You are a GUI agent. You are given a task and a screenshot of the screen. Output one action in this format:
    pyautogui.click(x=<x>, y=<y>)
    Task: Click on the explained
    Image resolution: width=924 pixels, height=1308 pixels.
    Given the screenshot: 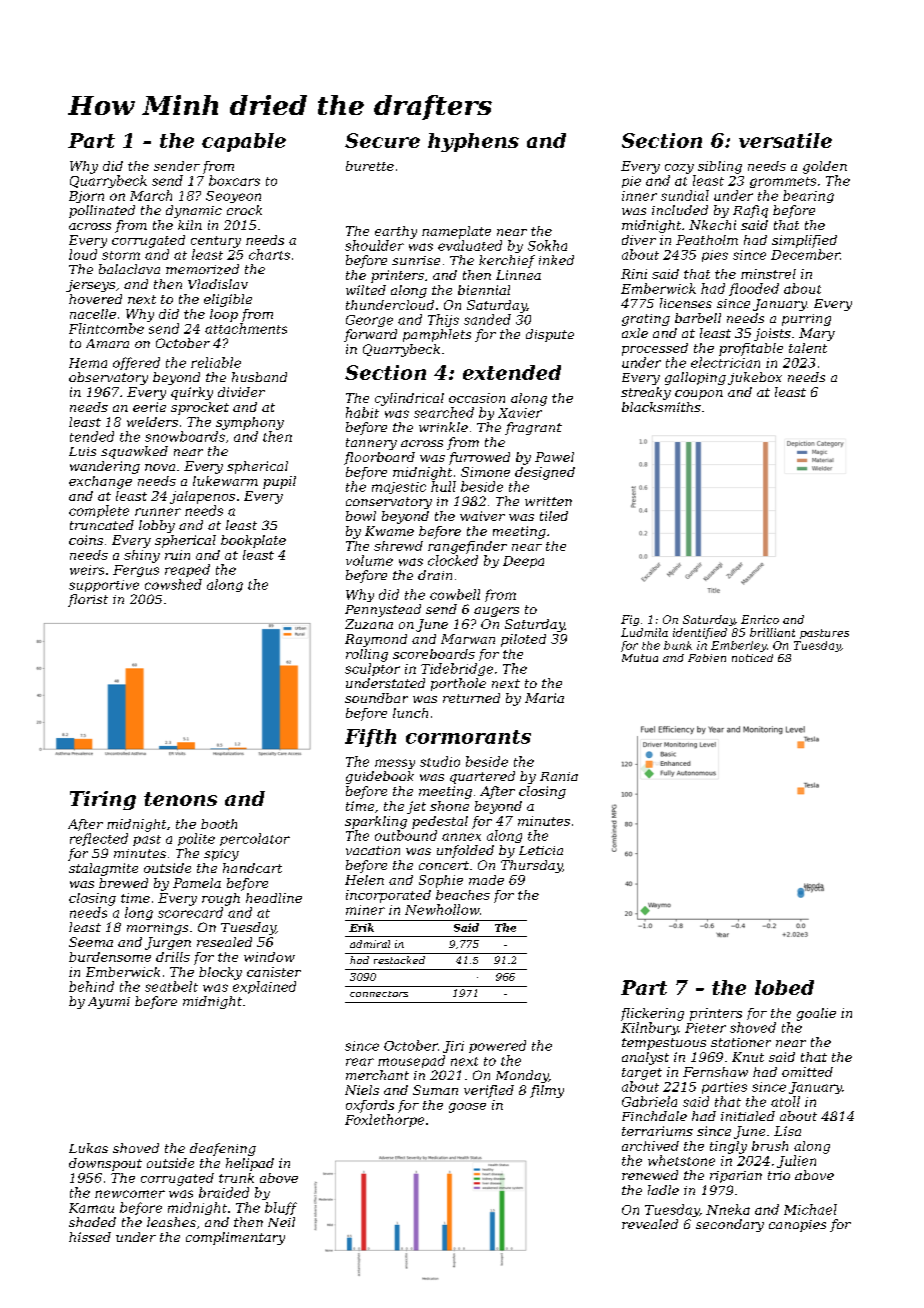 What is the action you would take?
    pyautogui.click(x=264, y=987)
